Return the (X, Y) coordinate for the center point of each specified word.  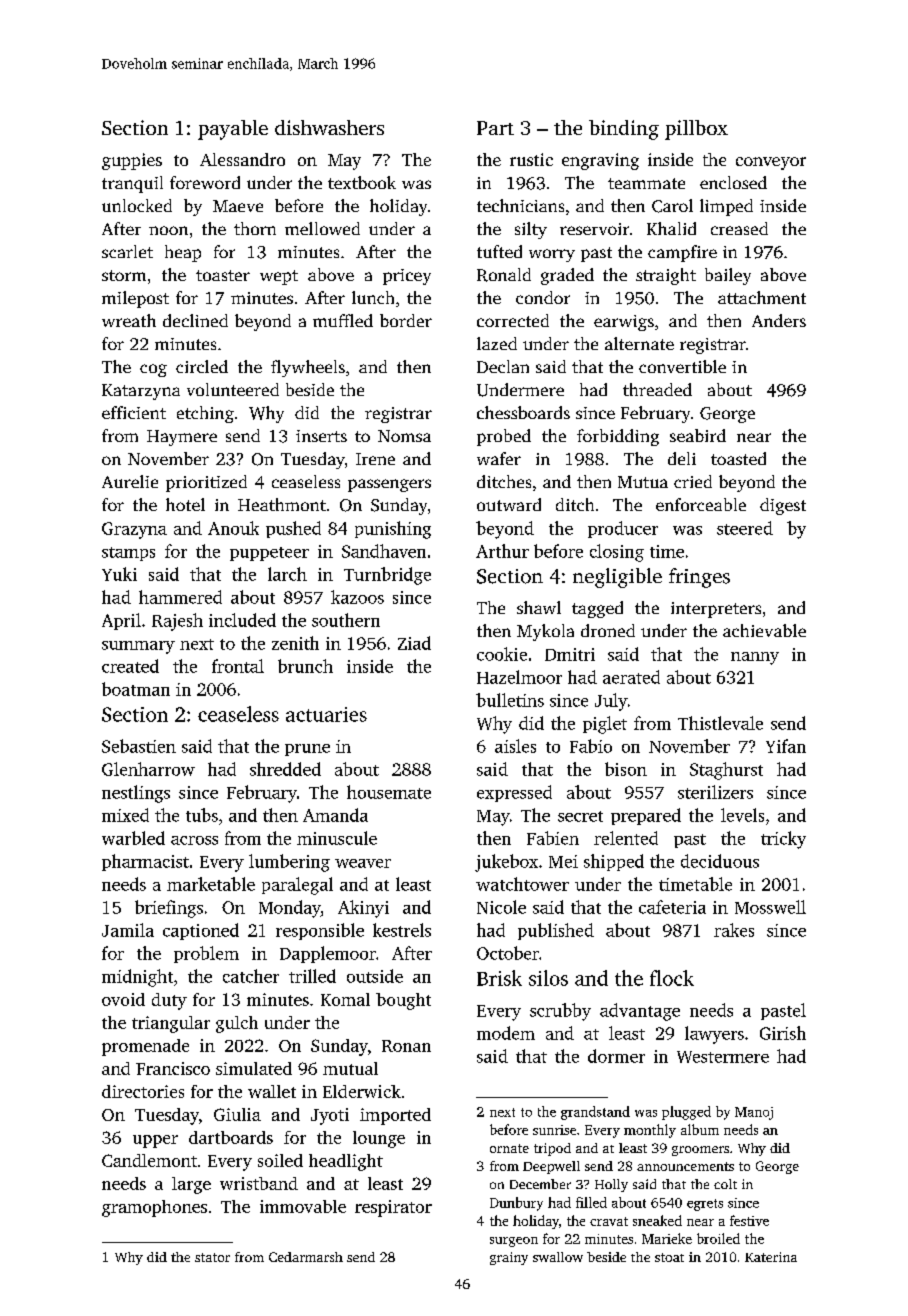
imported (395, 1116)
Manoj (754, 1113)
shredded (285, 769)
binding (624, 130)
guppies (132, 161)
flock (672, 978)
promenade (145, 1047)
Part (495, 128)
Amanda (335, 815)
